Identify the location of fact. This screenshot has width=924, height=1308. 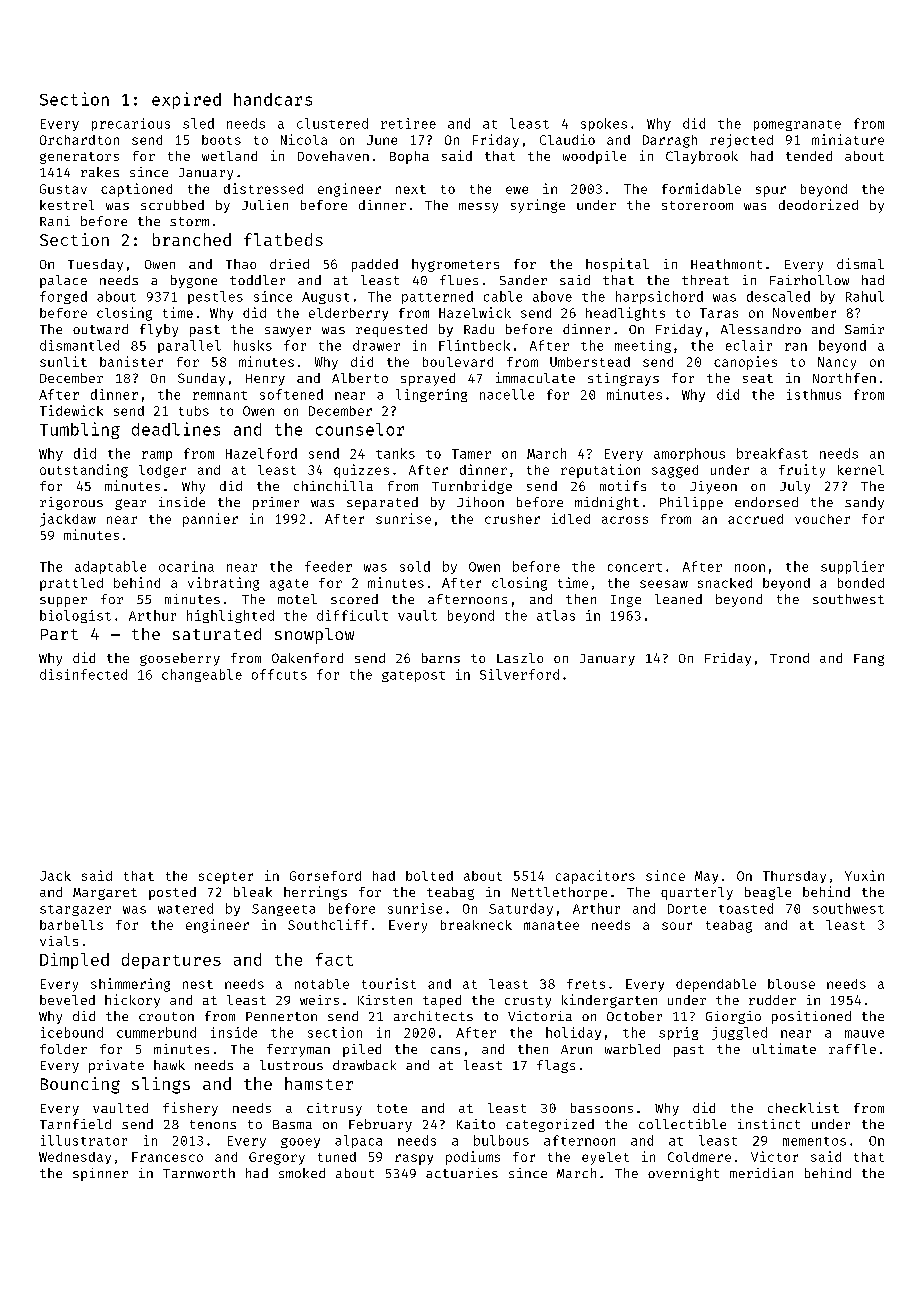
(334, 959).
